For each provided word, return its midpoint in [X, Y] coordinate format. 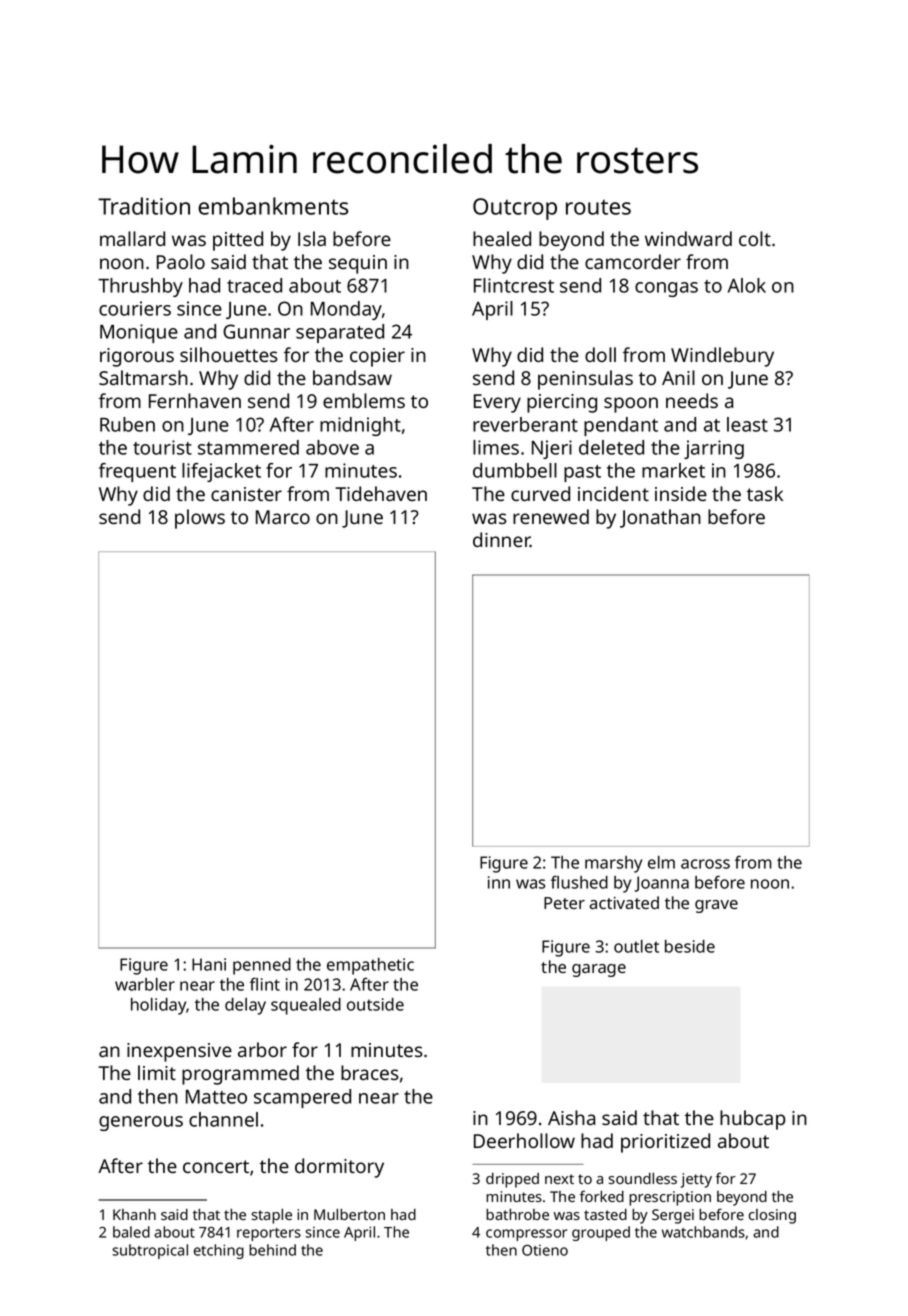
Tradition [144, 206]
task [765, 493]
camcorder [633, 261]
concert [216, 1166]
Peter [564, 903]
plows [200, 519]
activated [624, 902]
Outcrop [515, 209]
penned [262, 966]
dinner [501, 539]
